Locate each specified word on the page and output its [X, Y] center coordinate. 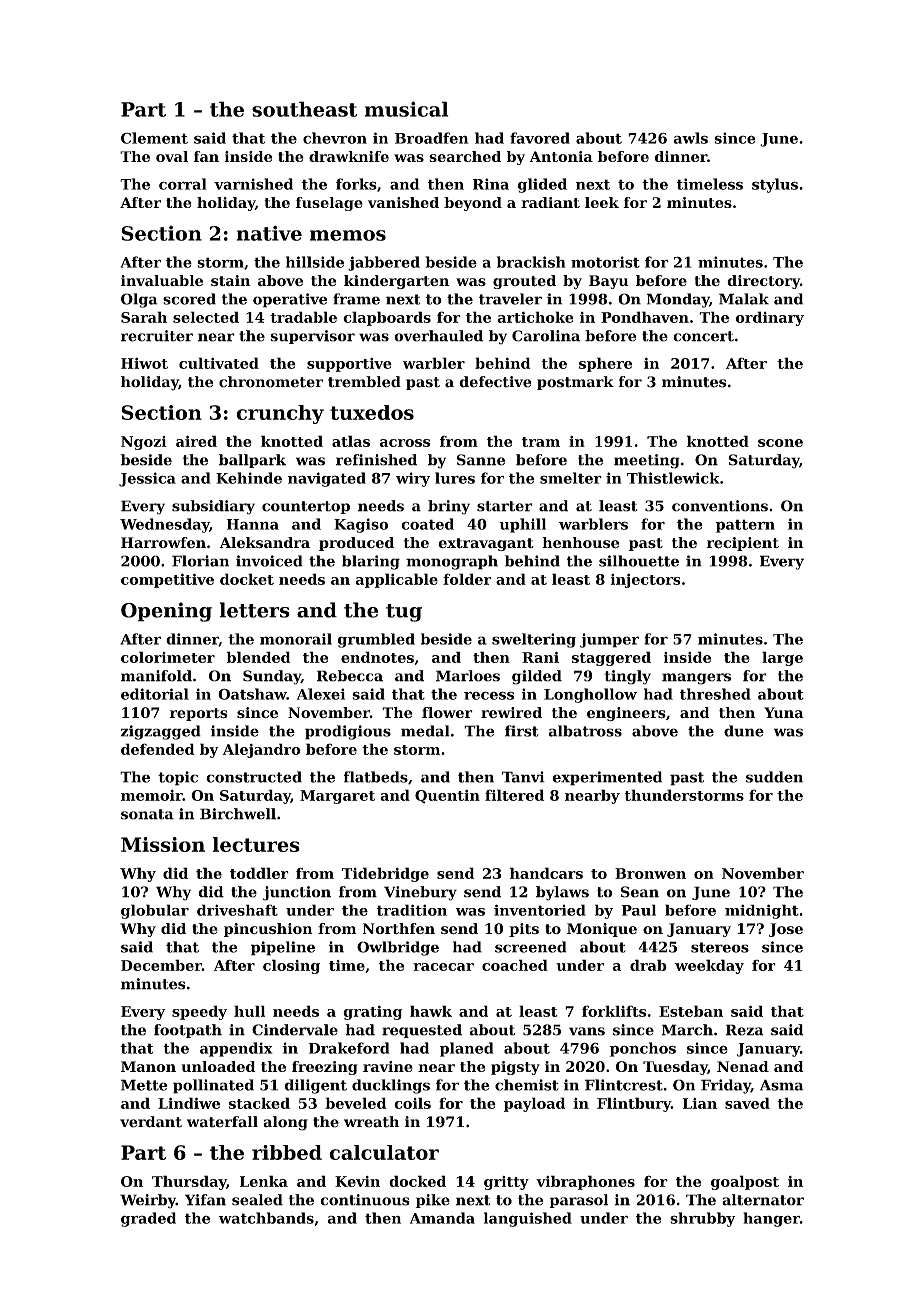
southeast [305, 109]
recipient [742, 544]
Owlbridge [398, 948]
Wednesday [164, 525]
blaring [371, 562]
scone [780, 443]
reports [199, 714]
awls [690, 138]
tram [541, 442]
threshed [715, 694]
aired [196, 441]
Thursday [189, 1182]
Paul [638, 910]
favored [540, 138]
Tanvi [523, 777]
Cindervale [295, 1030]
